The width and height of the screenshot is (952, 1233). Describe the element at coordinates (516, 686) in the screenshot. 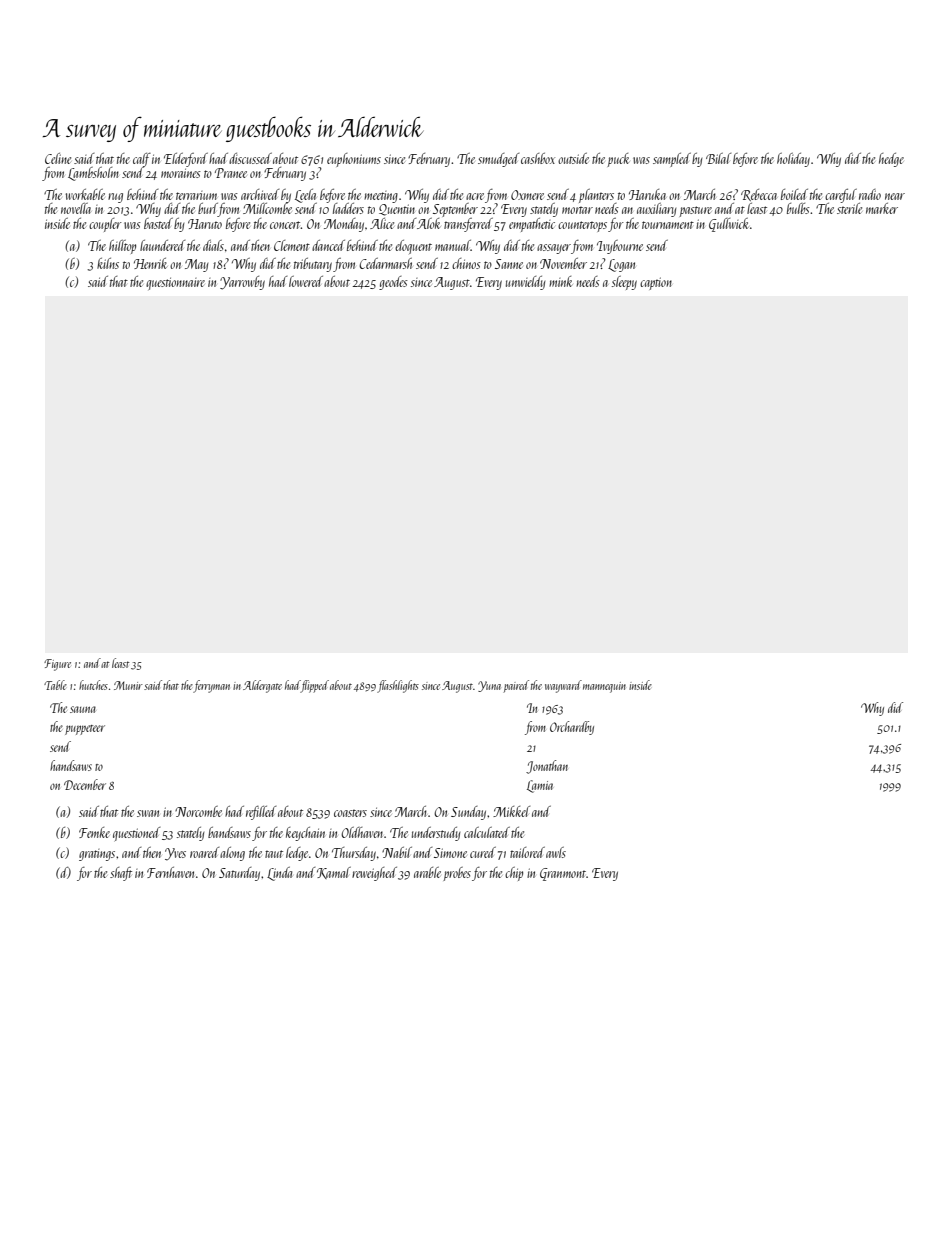

I see `paired` at that location.
